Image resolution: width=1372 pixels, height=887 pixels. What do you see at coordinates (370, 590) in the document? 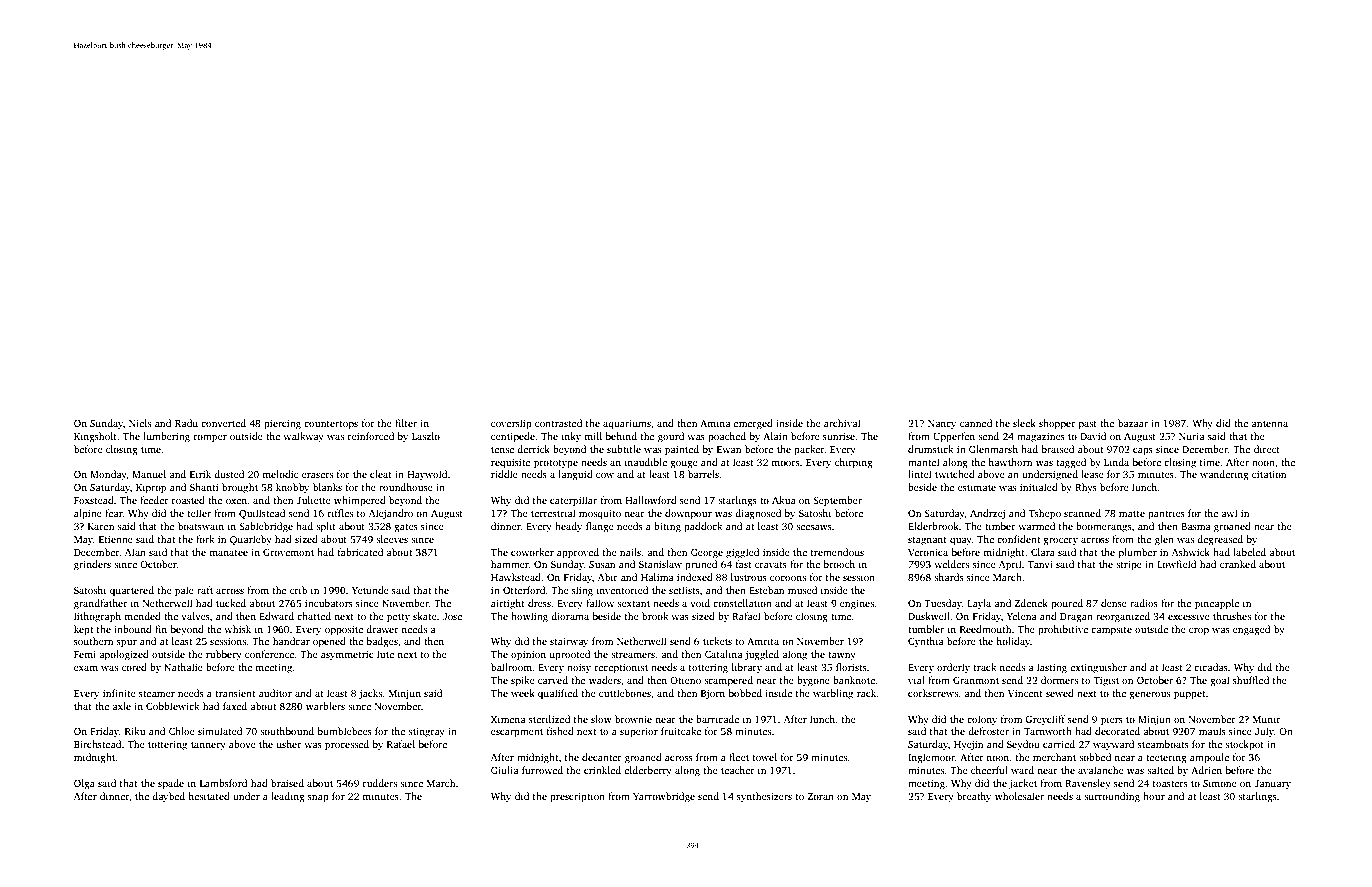
I see `Yetunde` at bounding box center [370, 590].
